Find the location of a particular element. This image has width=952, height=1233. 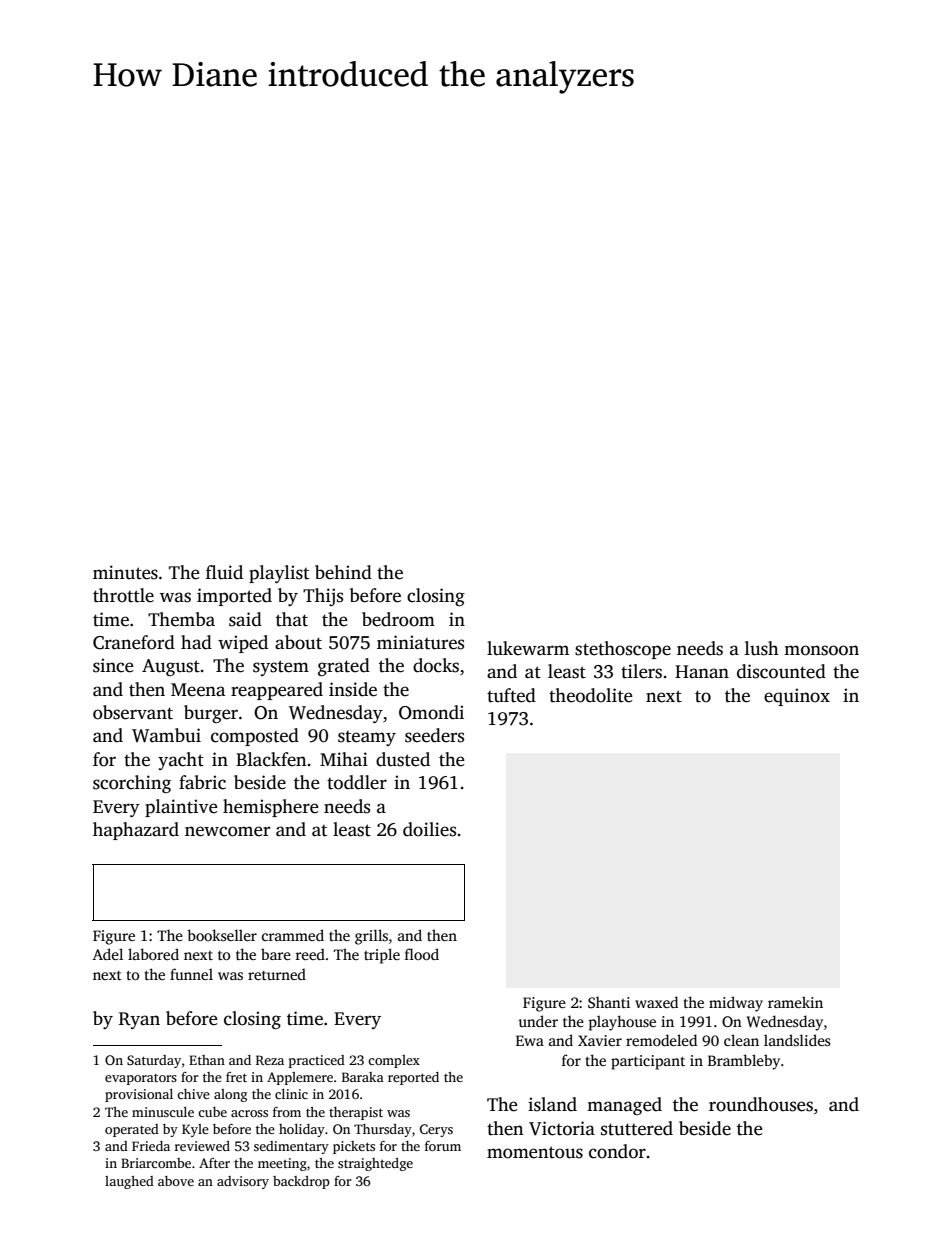

lush is located at coordinates (762, 648).
